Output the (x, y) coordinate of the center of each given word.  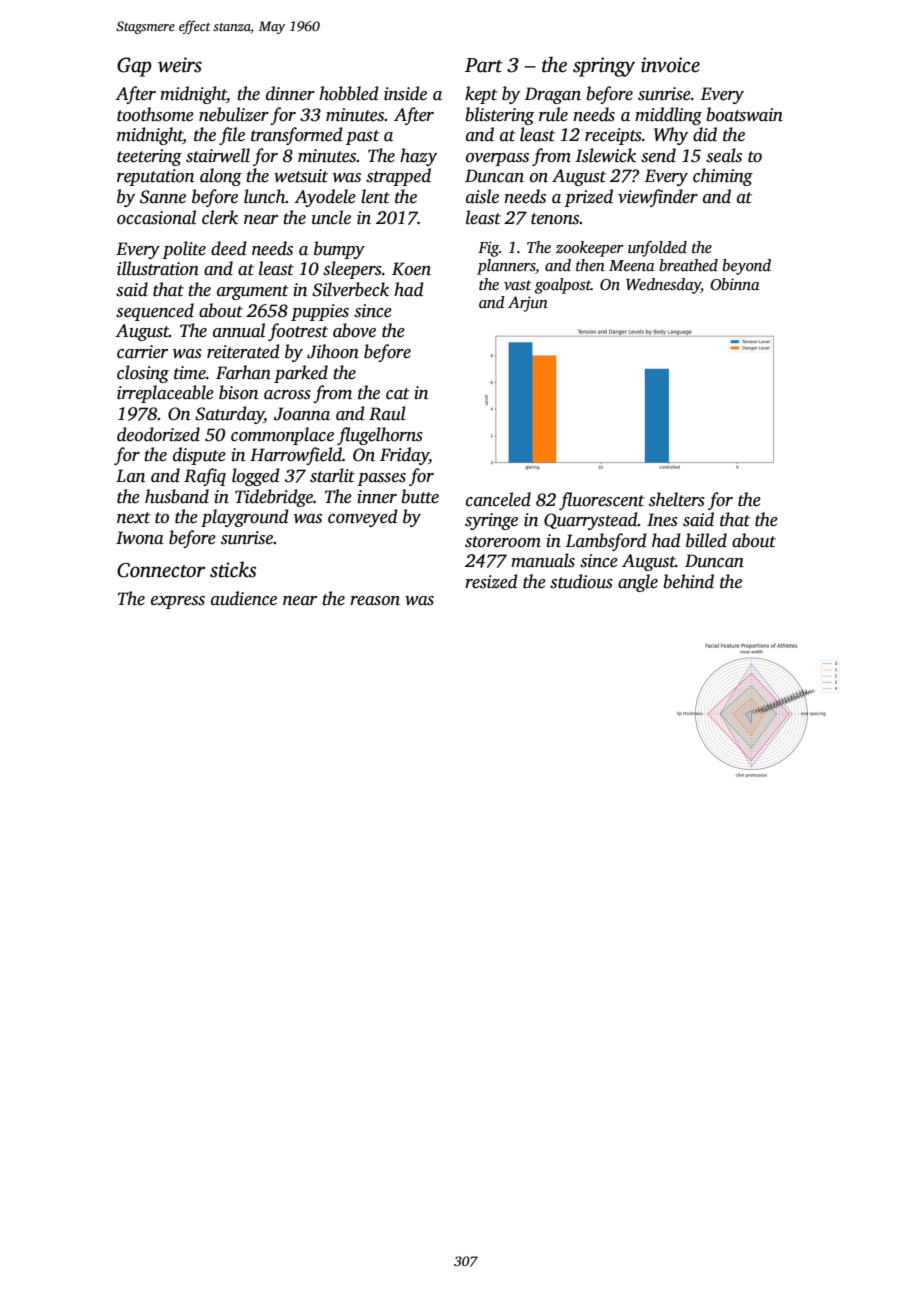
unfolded (657, 249)
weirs (180, 65)
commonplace (282, 436)
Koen (411, 269)
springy (604, 67)
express (178, 602)
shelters (677, 499)
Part (484, 65)
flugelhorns (380, 436)
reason (375, 601)
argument (252, 292)
